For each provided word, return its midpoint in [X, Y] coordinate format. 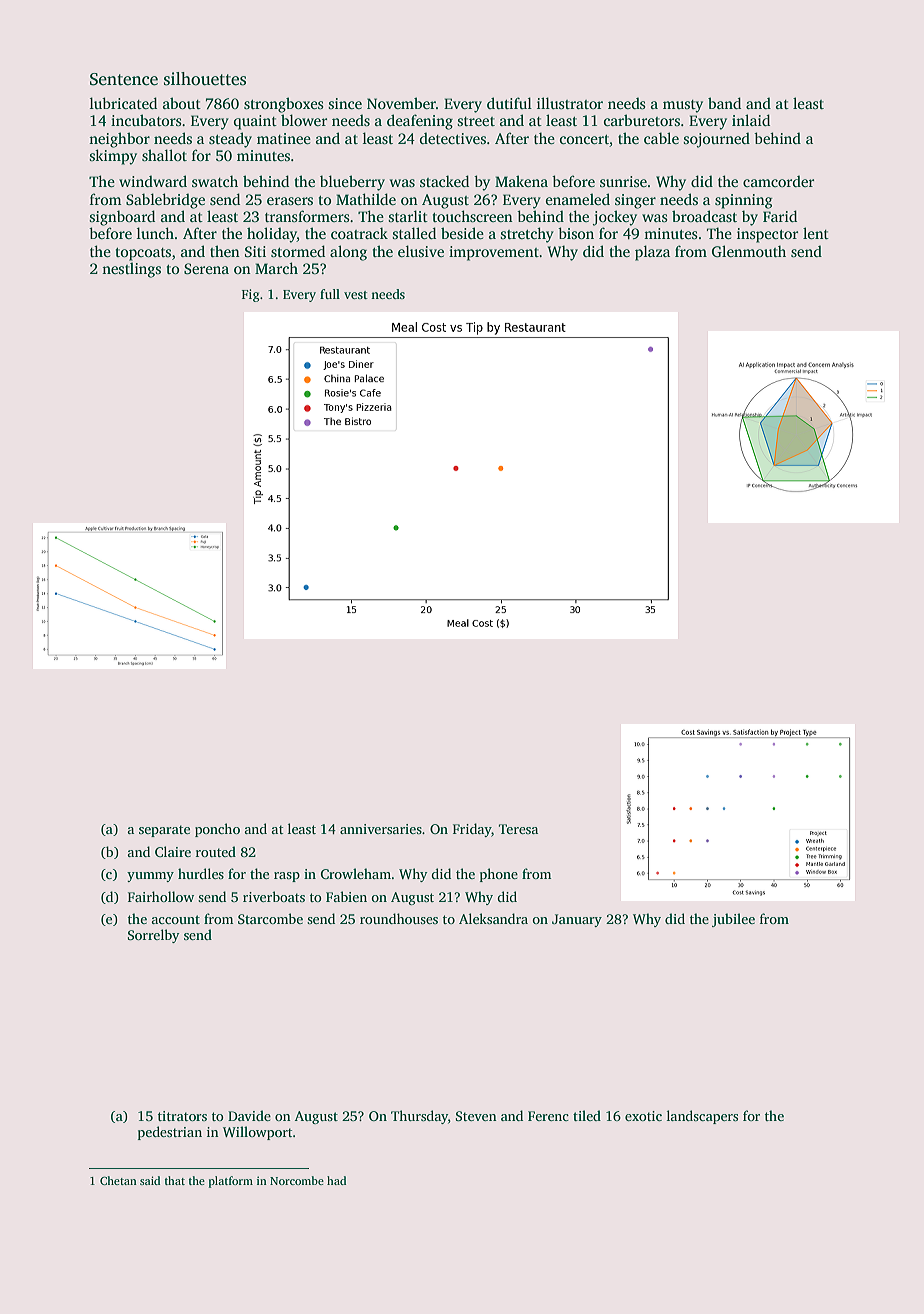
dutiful [509, 103]
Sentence [124, 79]
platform [231, 1182]
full [330, 294]
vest [356, 295]
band [724, 103]
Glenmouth [749, 251]
